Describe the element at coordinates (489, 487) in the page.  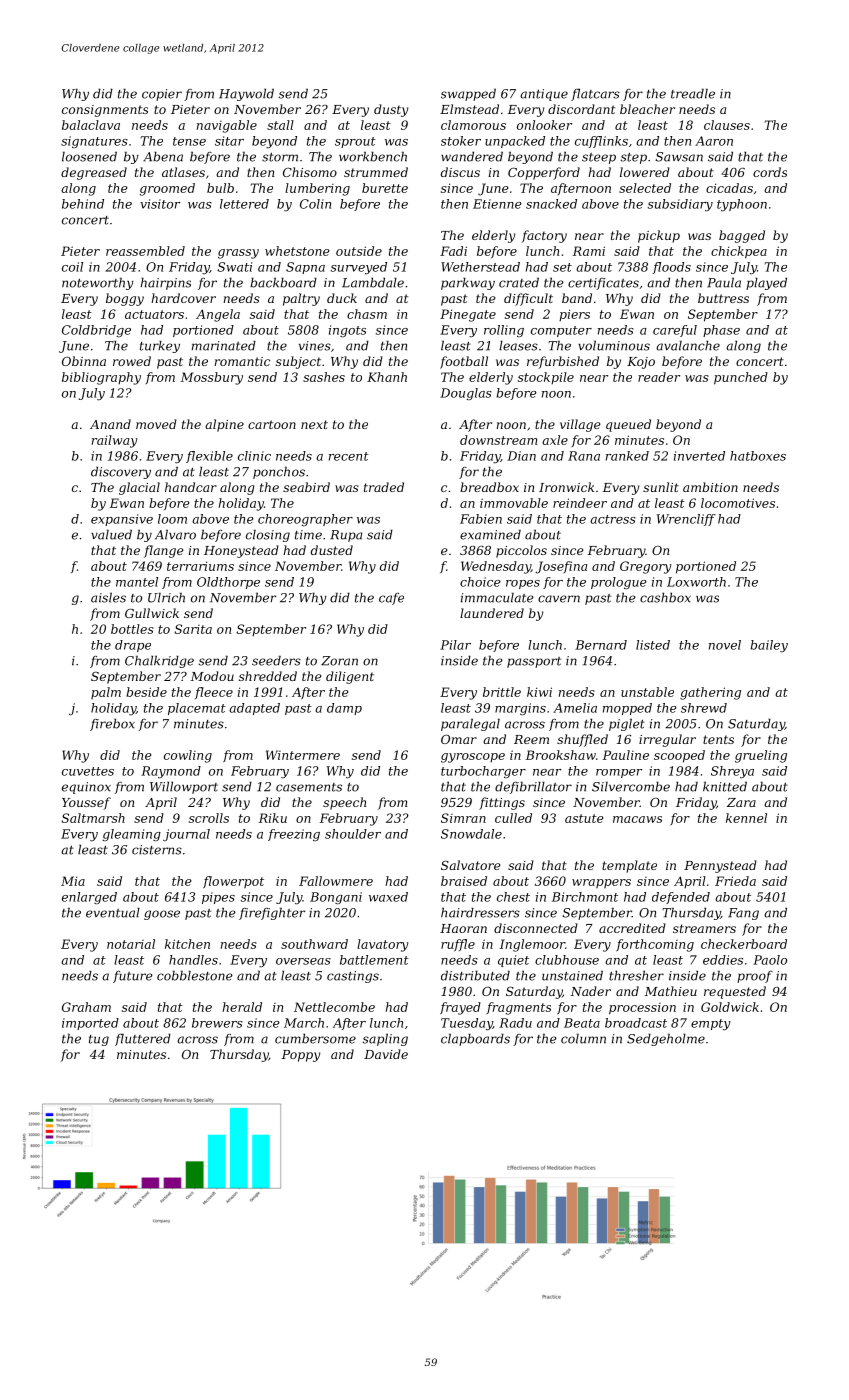
I see `breadbox` at that location.
